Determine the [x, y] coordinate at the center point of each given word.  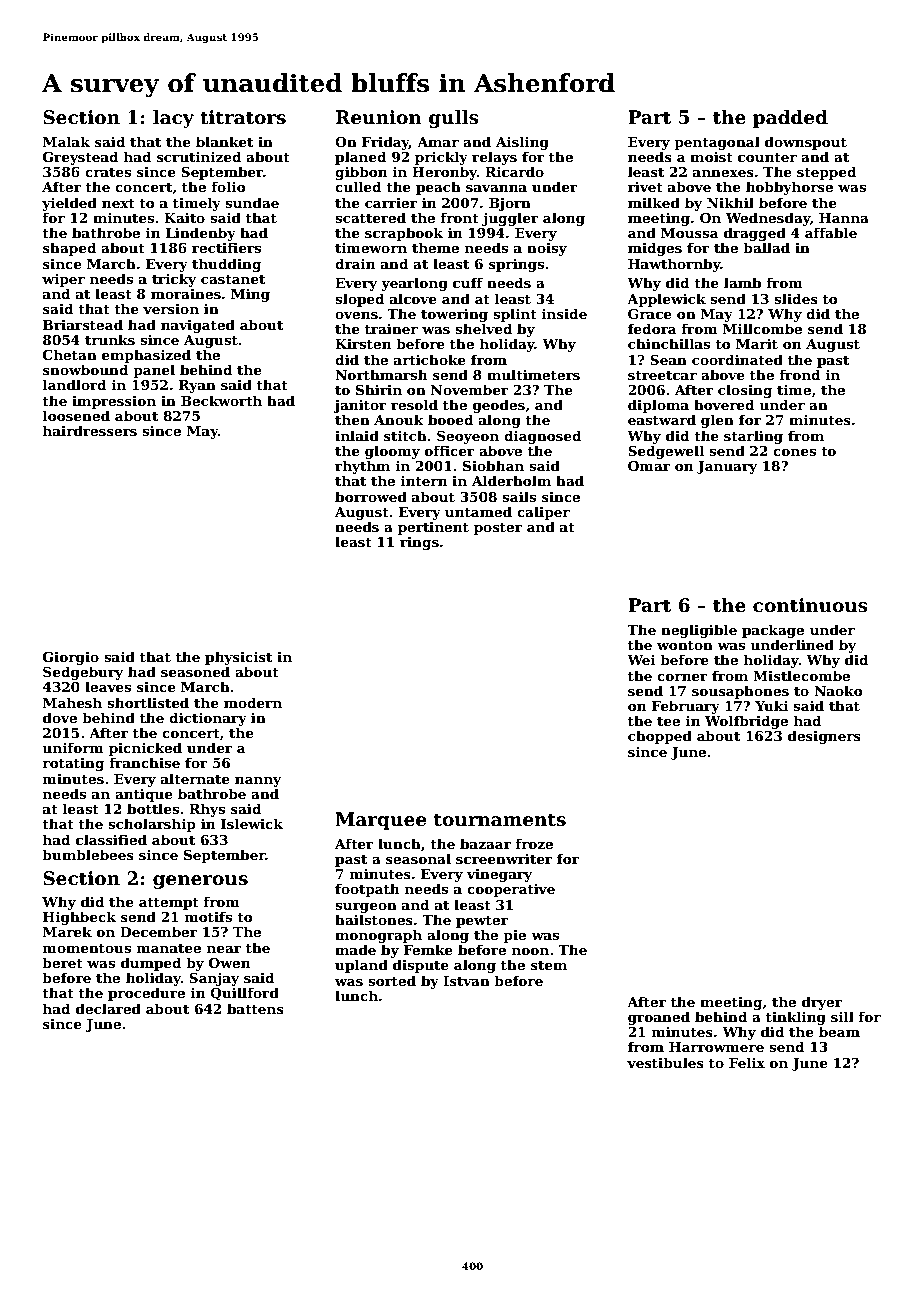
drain [355, 263]
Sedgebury [83, 673]
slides [796, 298]
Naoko [838, 690]
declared [108, 1008]
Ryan [197, 386]
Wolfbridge [746, 722]
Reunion [379, 117]
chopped [660, 737]
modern [253, 702]
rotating [73, 764]
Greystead [80, 158]
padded [790, 119]
